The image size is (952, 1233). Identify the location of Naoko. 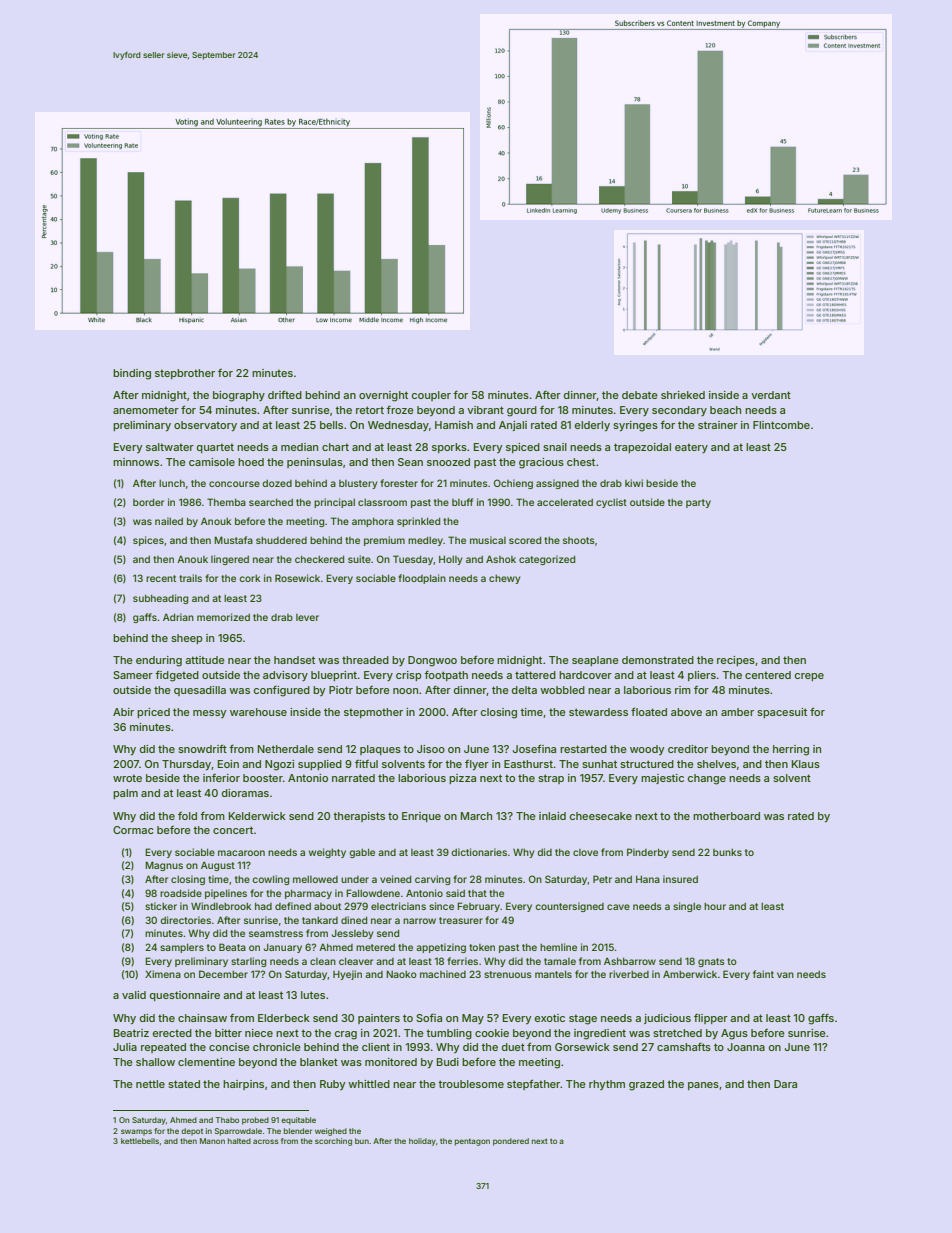
(401, 974).
